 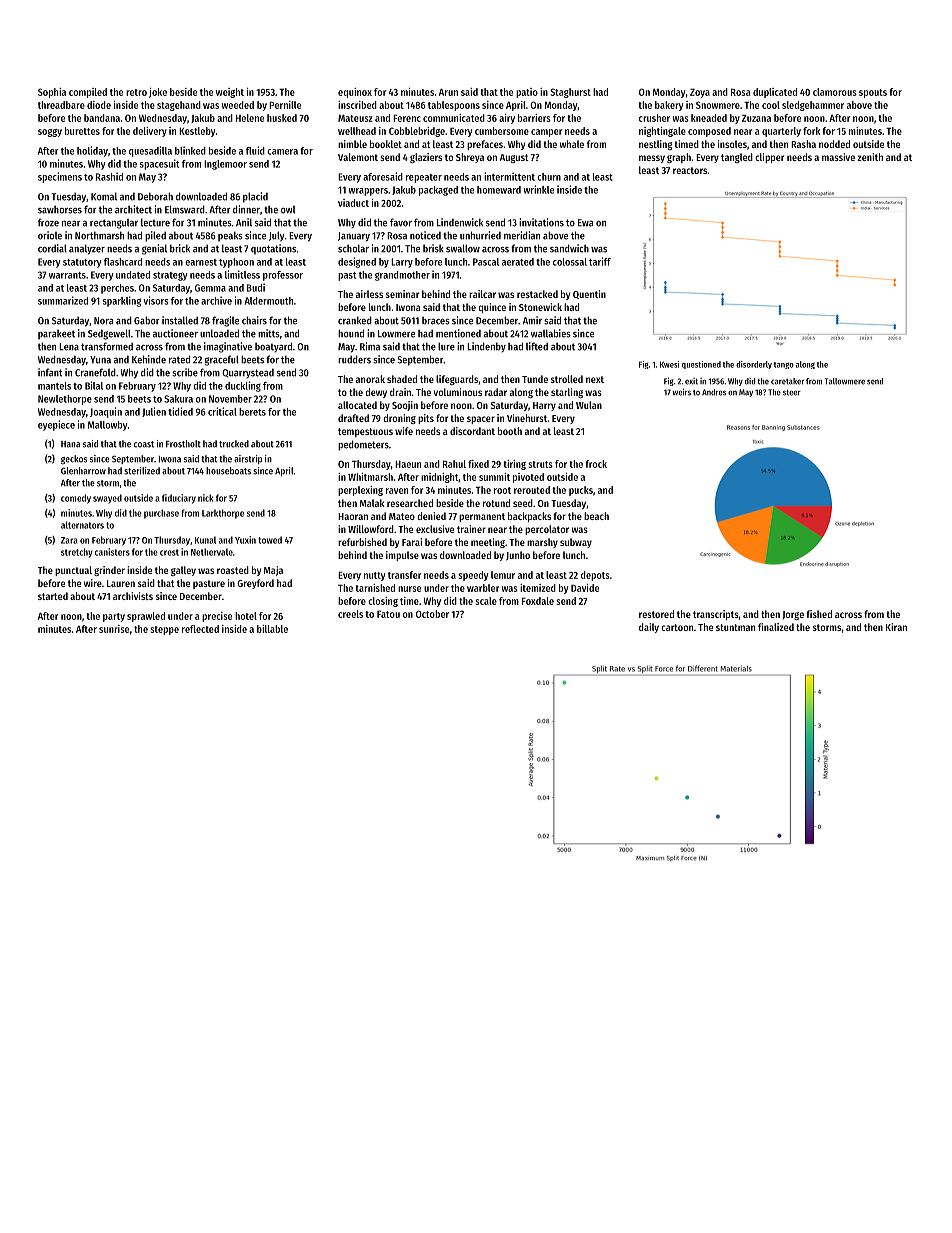 I want to click on warrants, so click(x=67, y=275).
